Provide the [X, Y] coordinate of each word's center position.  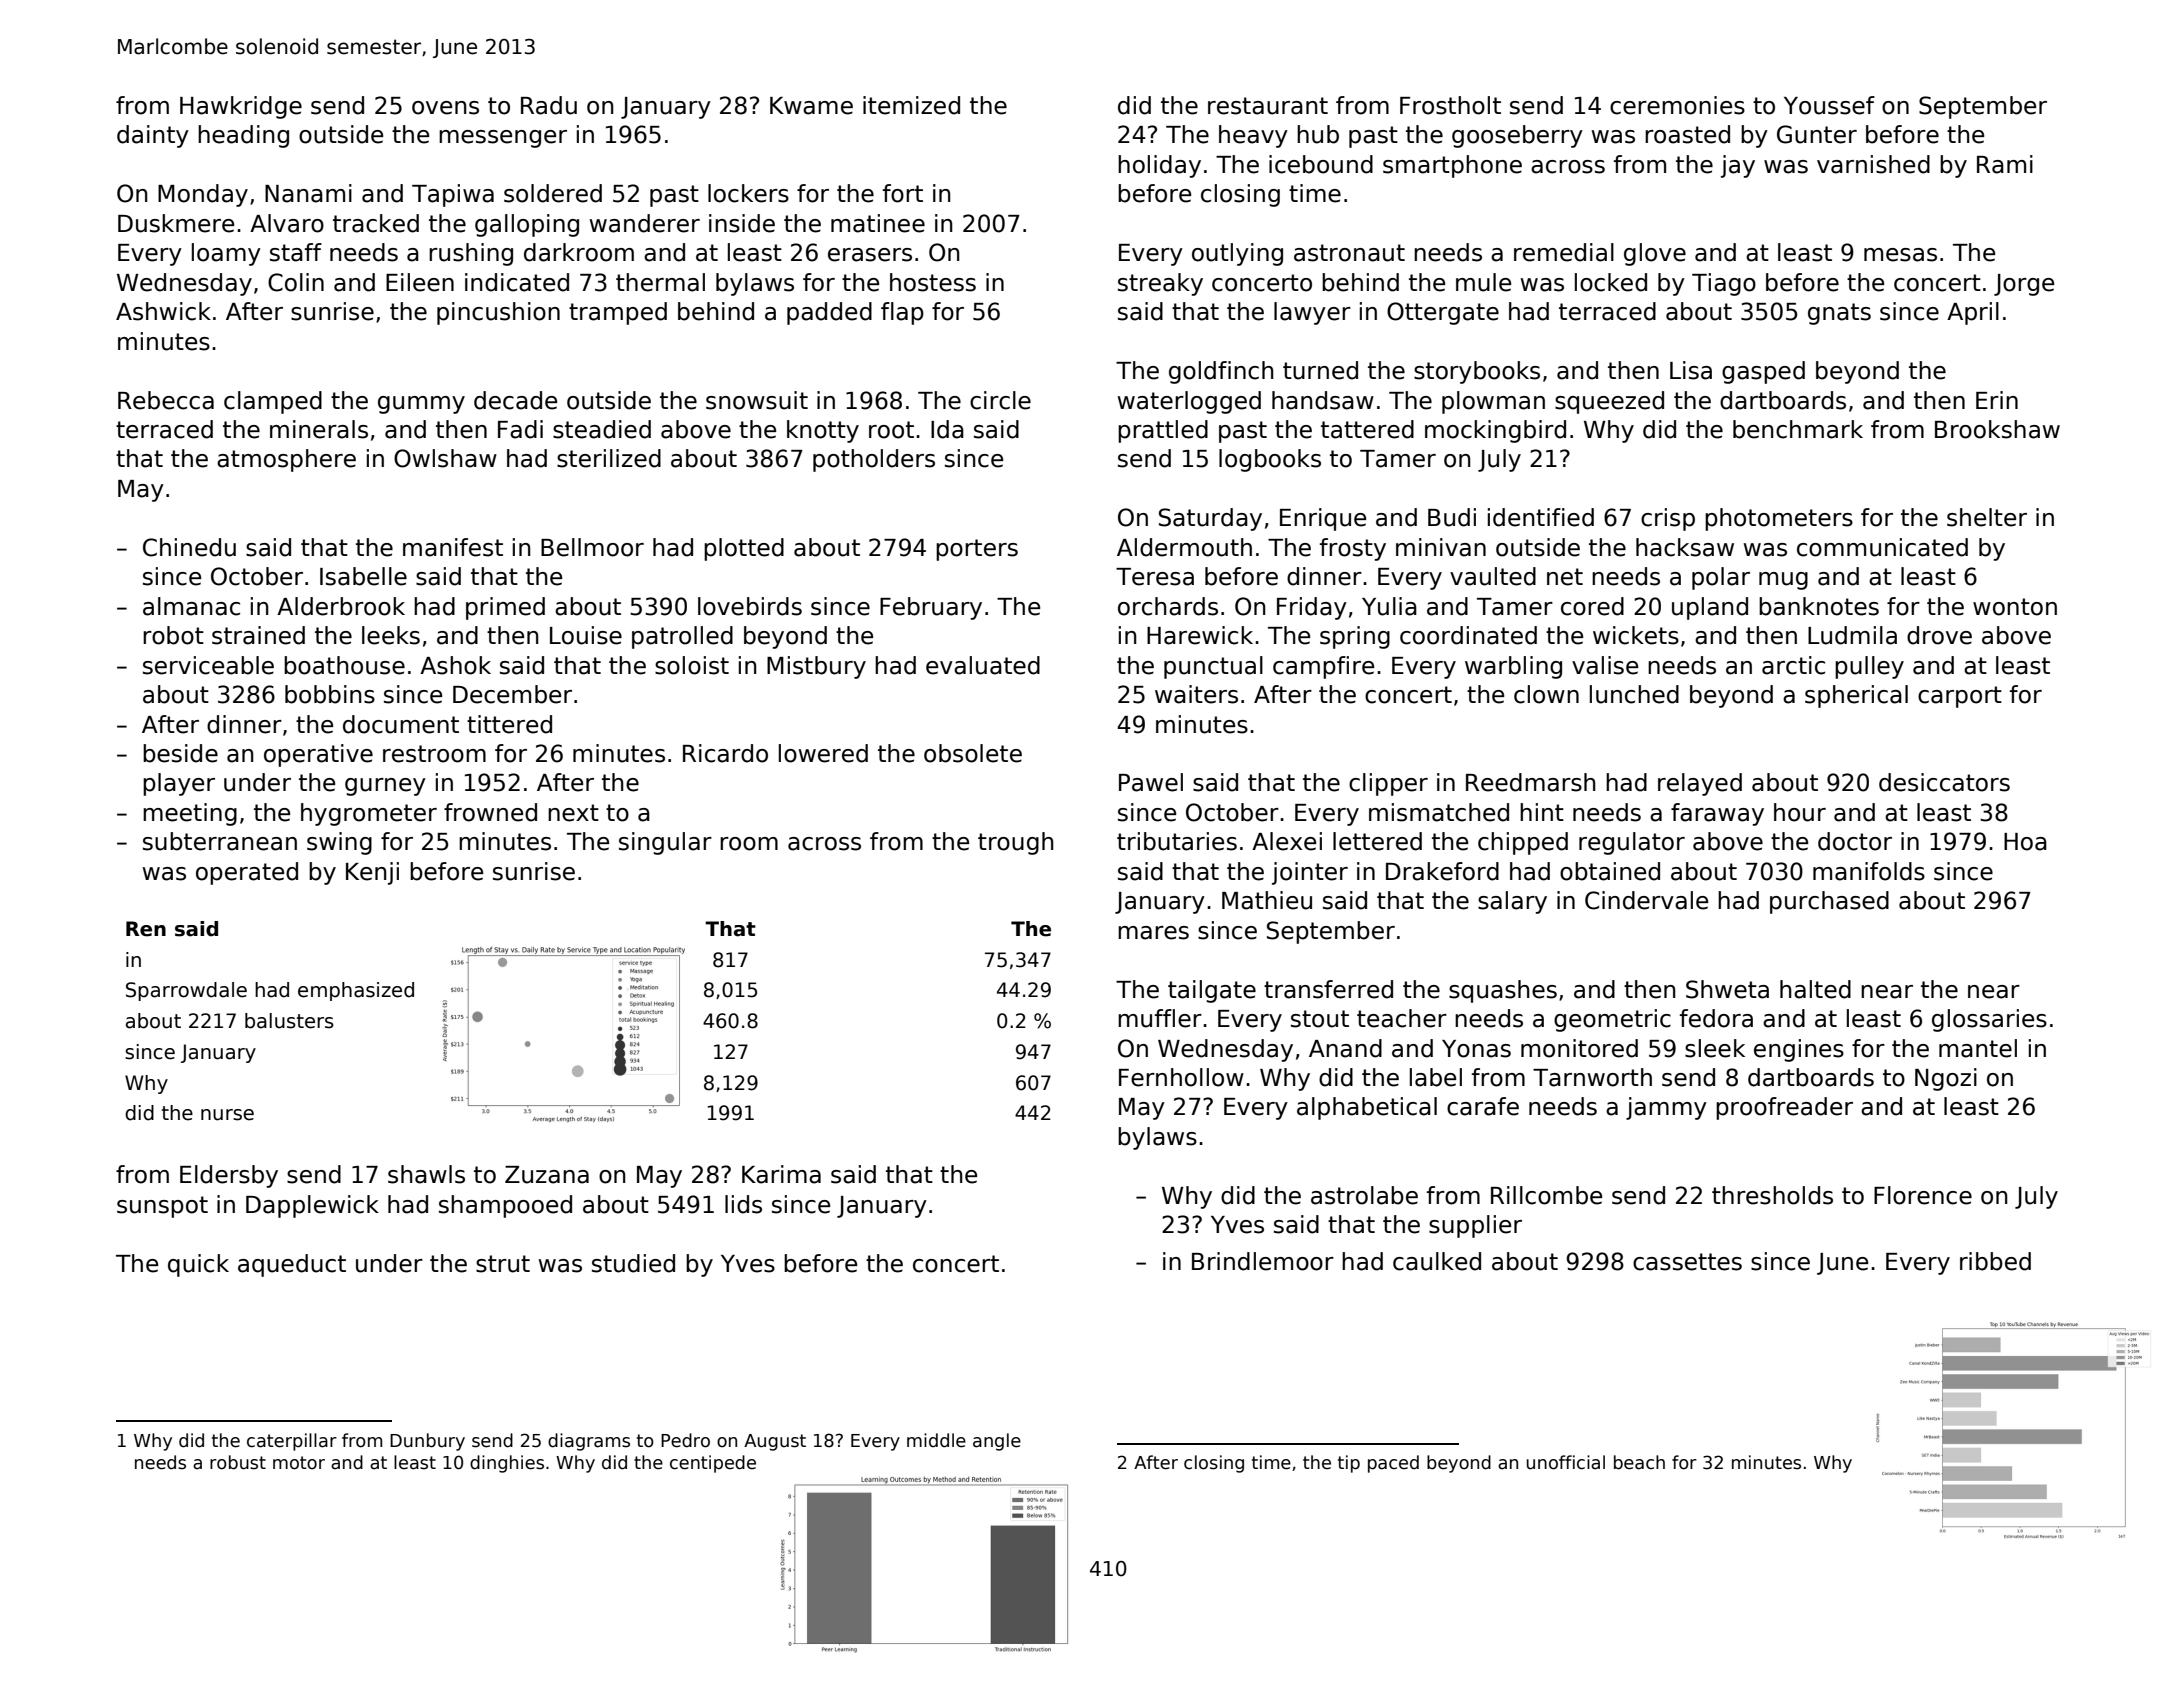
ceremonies [1677, 105]
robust [238, 1462]
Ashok [455, 665]
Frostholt [1450, 105]
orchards [1168, 606]
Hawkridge [241, 107]
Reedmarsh [1531, 782]
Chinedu [189, 547]
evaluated [983, 665]
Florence [1923, 1195]
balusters [289, 1021]
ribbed [1995, 1261]
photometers [1779, 519]
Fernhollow [1181, 1077]
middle [936, 1440]
